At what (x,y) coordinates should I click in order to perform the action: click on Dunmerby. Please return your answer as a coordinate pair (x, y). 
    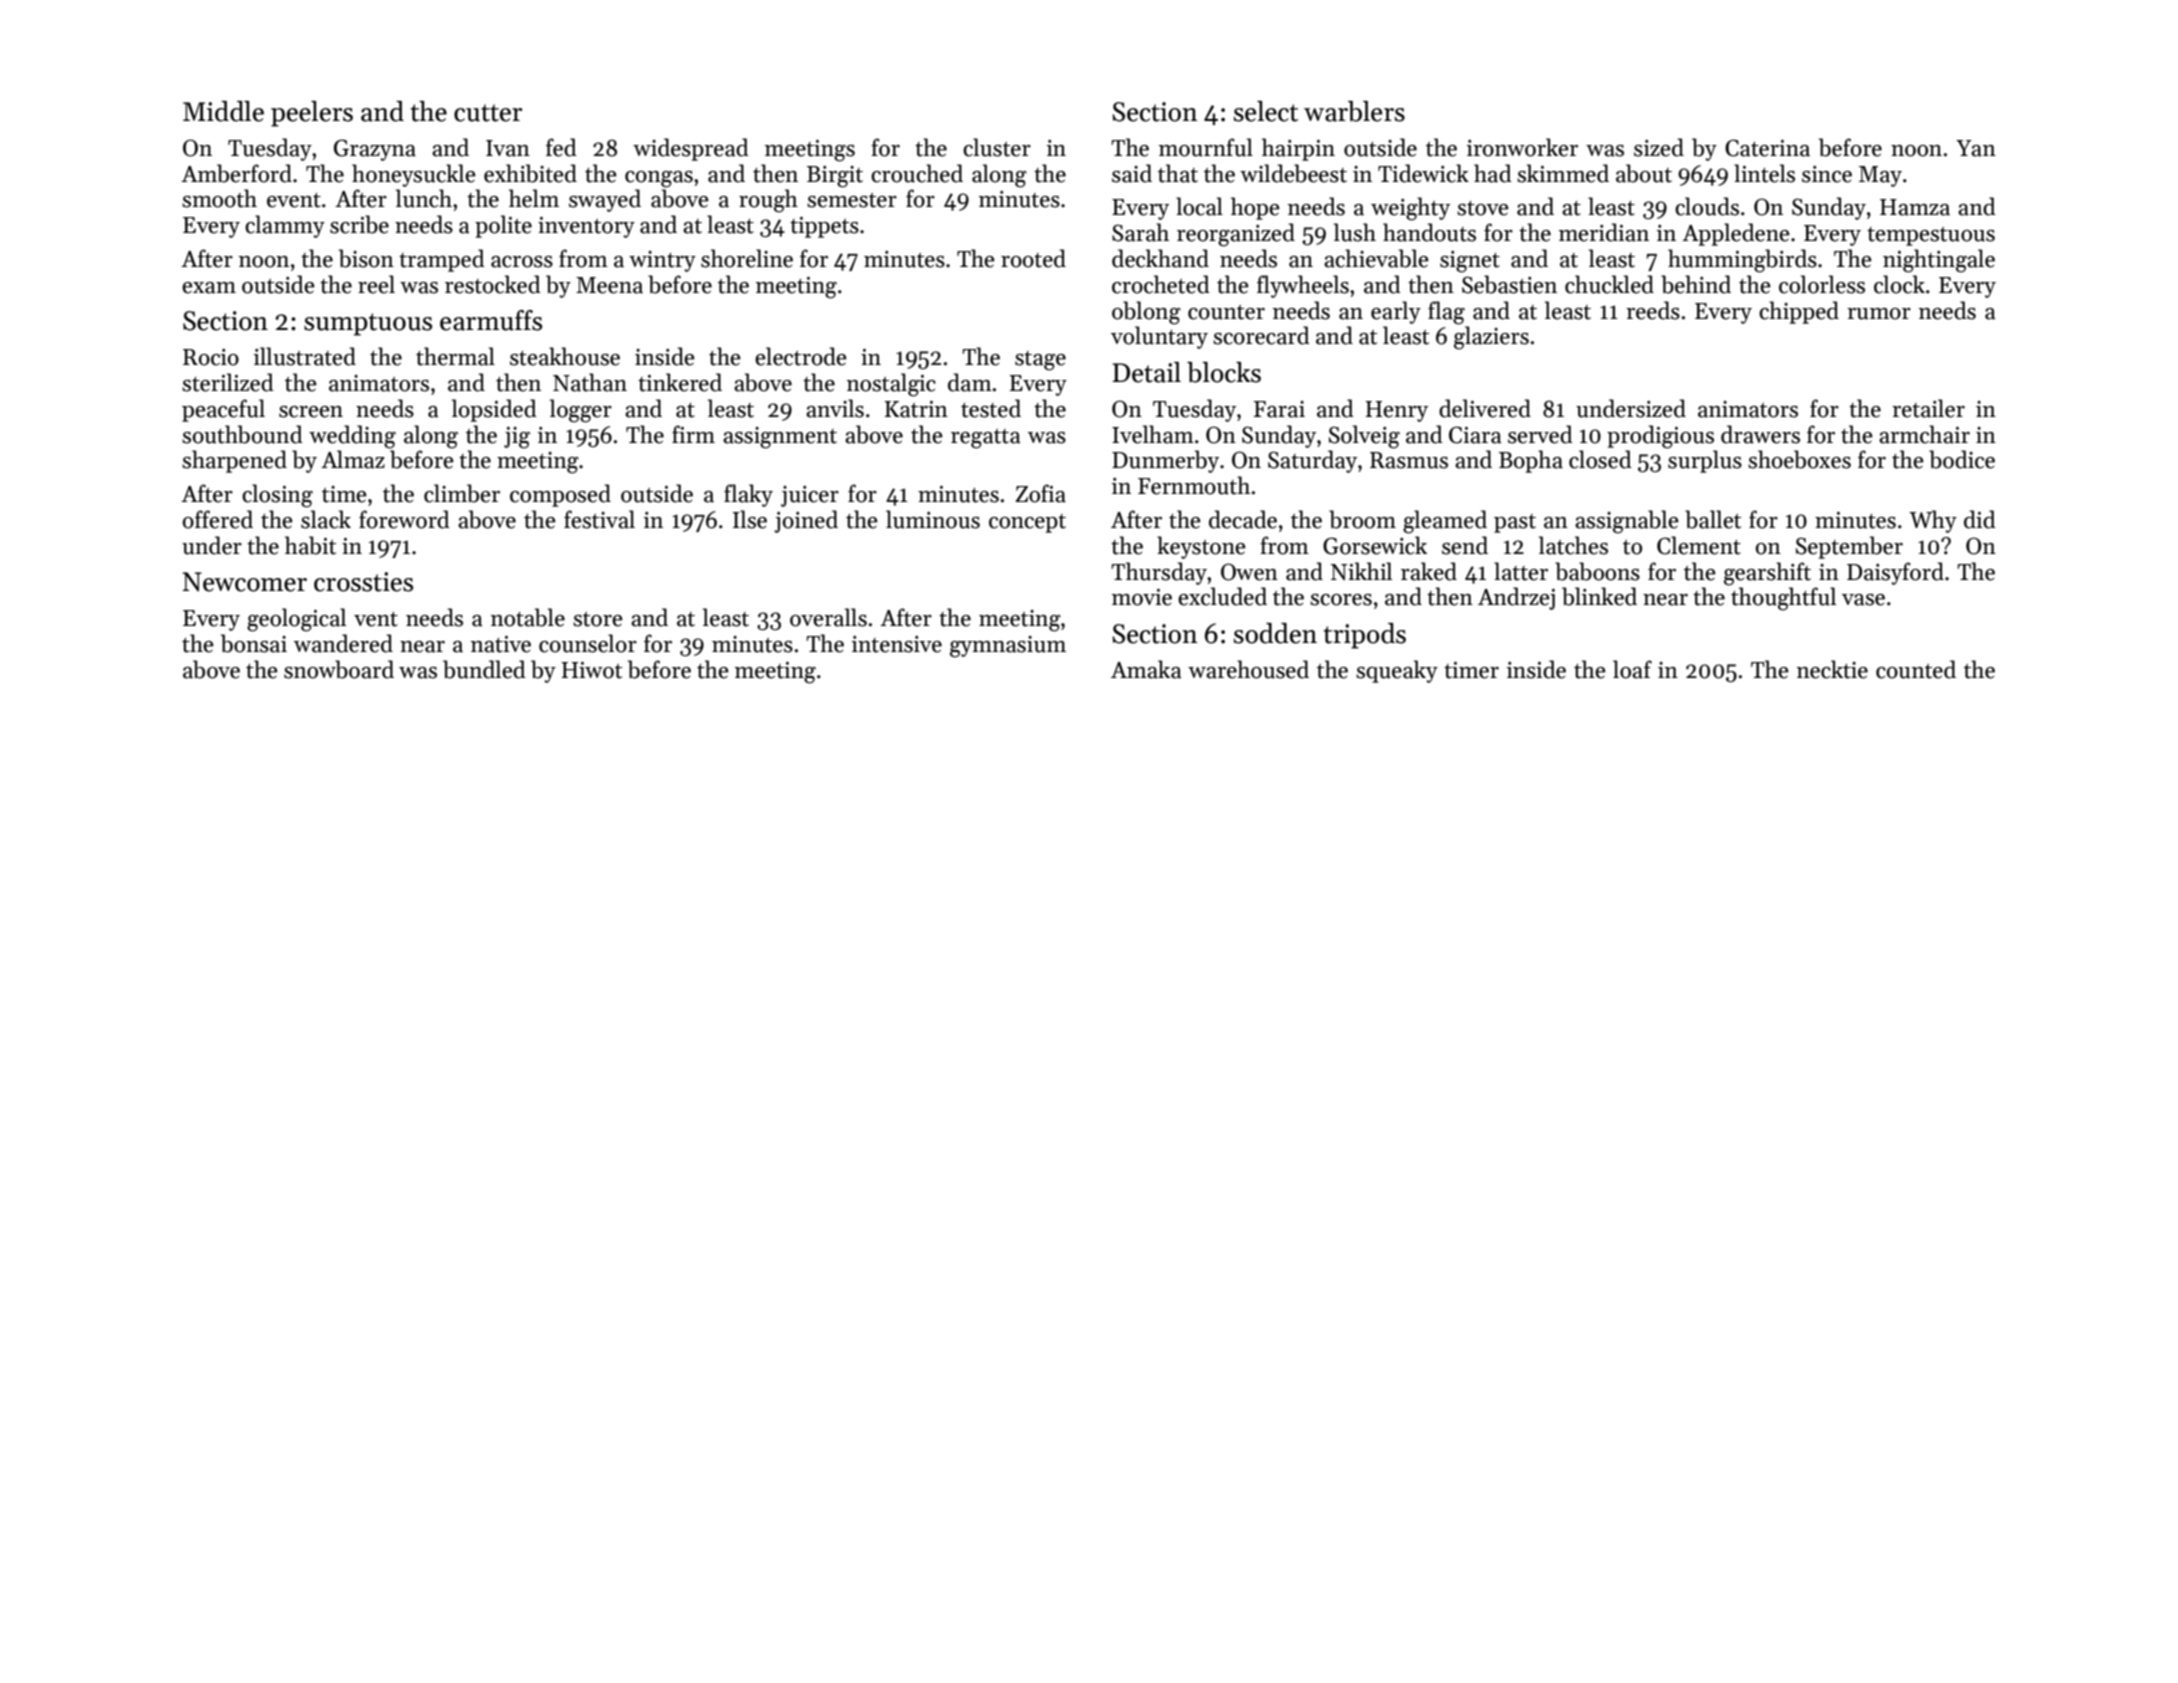
    Looking at the image, I should click on (1165, 461).
